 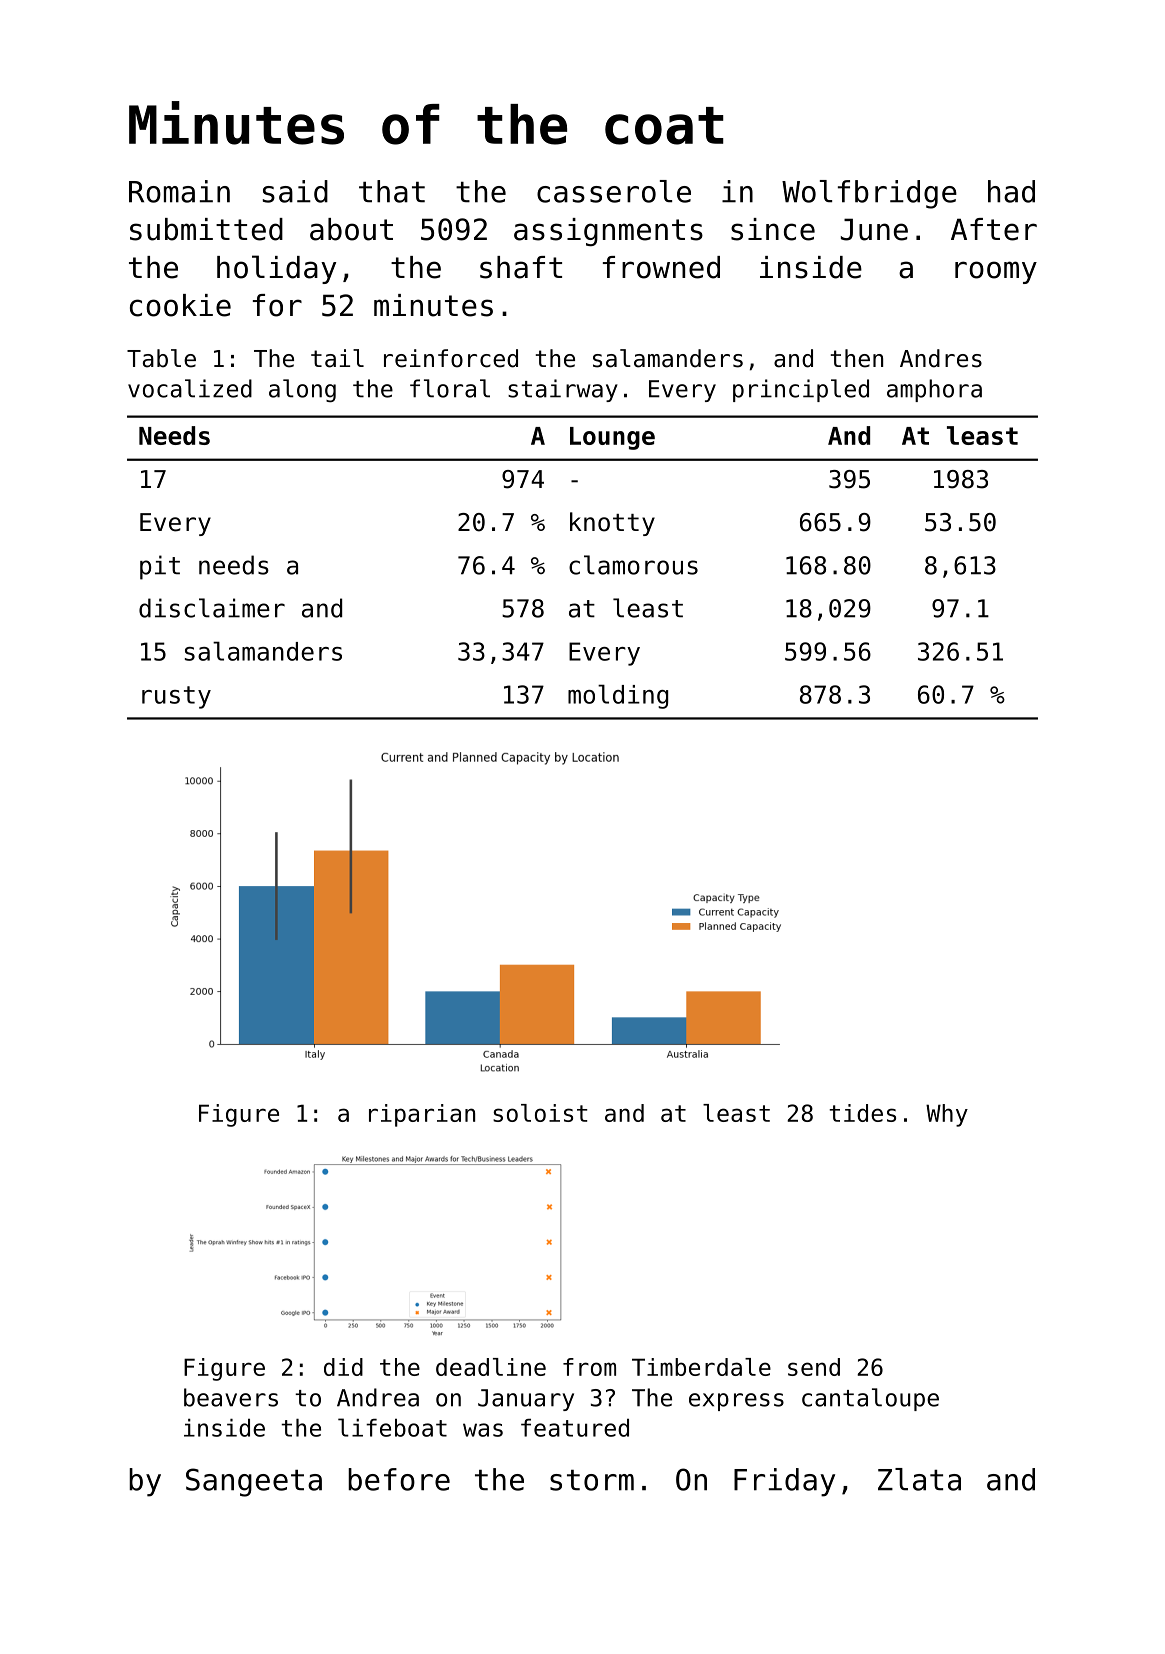 I want to click on disclaimer, so click(x=212, y=608).
